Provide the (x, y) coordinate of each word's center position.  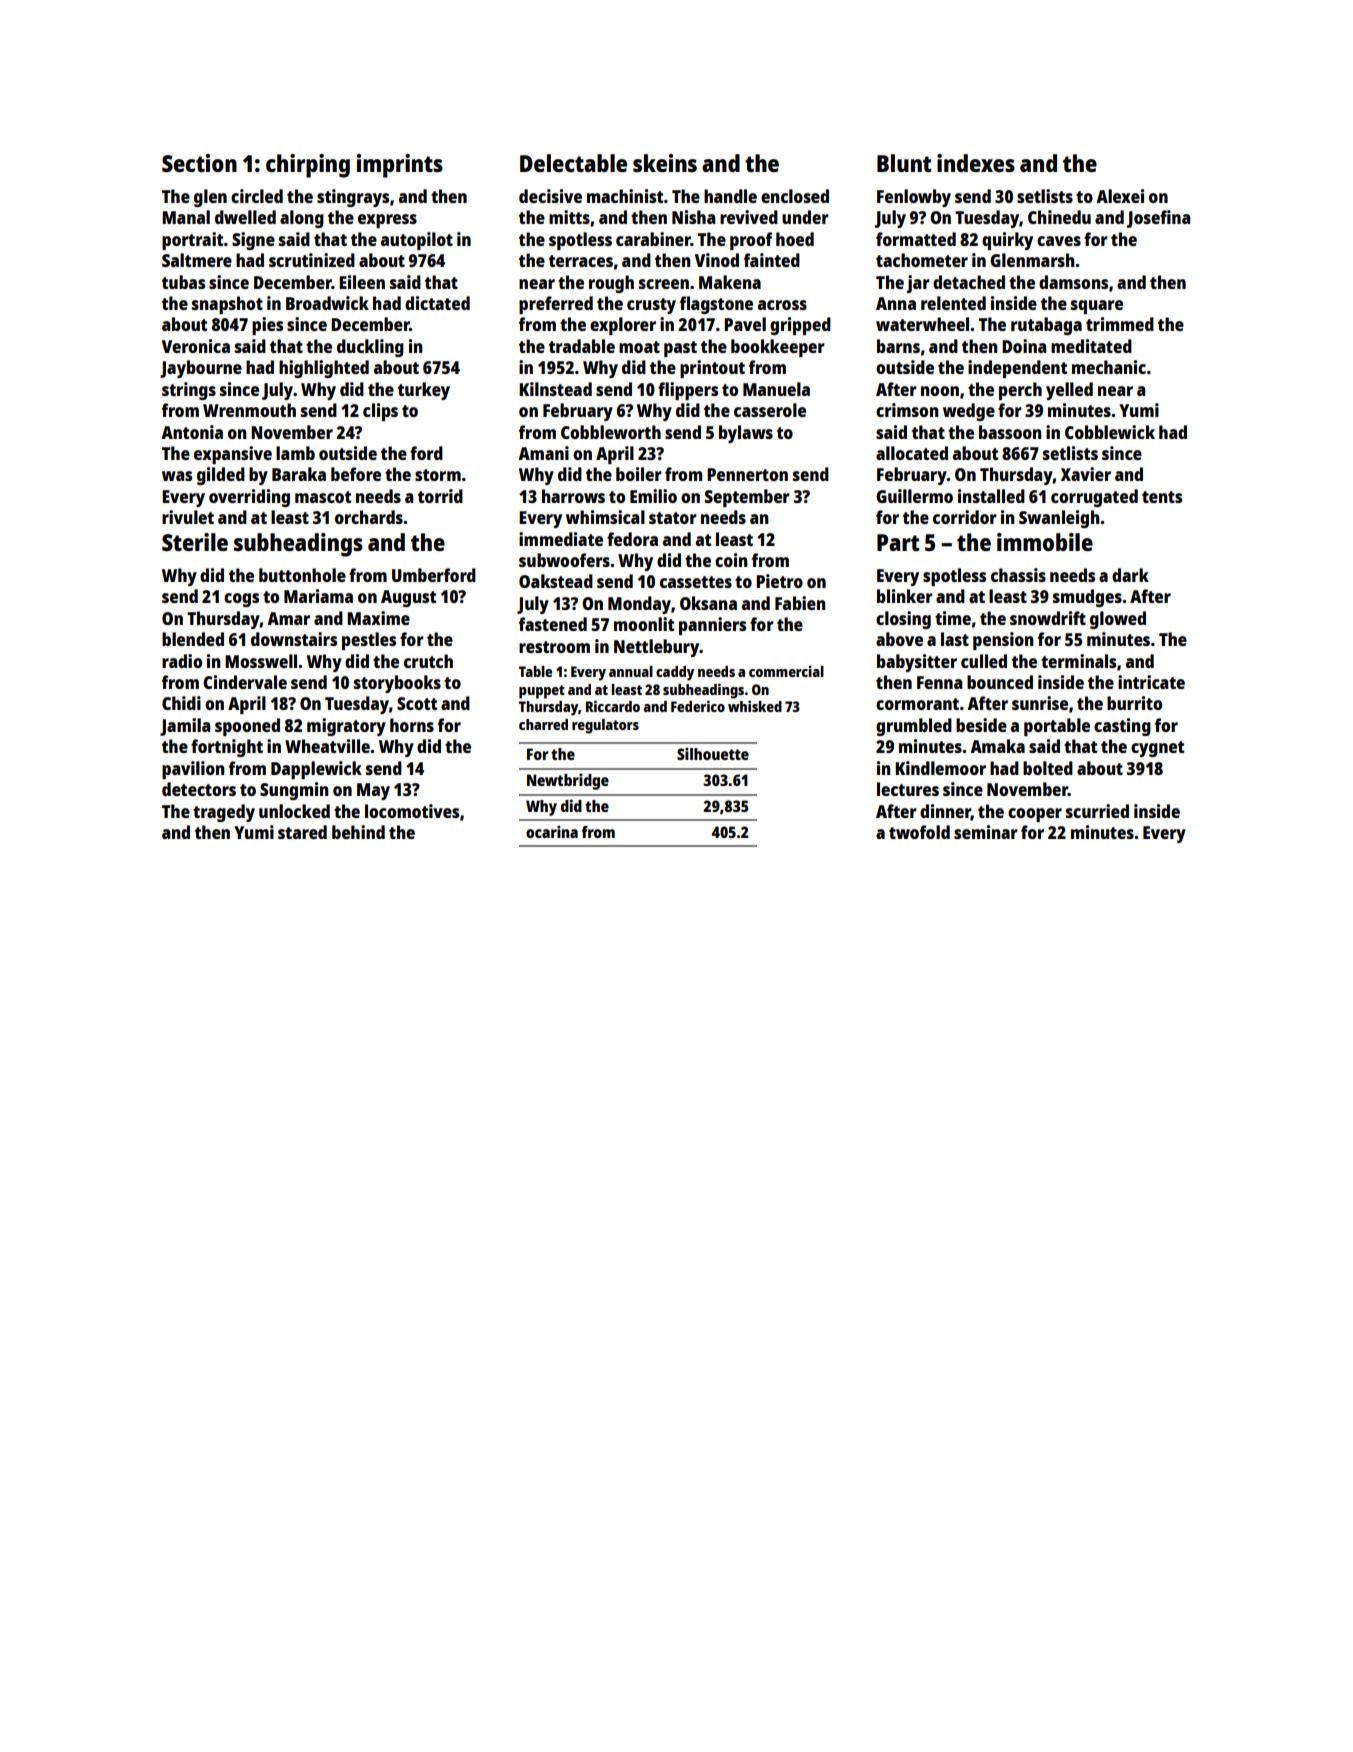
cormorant (917, 704)
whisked (755, 706)
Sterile (195, 542)
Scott (417, 703)
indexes (976, 163)
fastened (553, 624)
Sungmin (294, 791)
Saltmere (197, 260)
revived (749, 217)
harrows (573, 496)
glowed (1118, 620)
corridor (965, 517)
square (1097, 307)
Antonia (192, 432)
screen (664, 284)
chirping (308, 166)
